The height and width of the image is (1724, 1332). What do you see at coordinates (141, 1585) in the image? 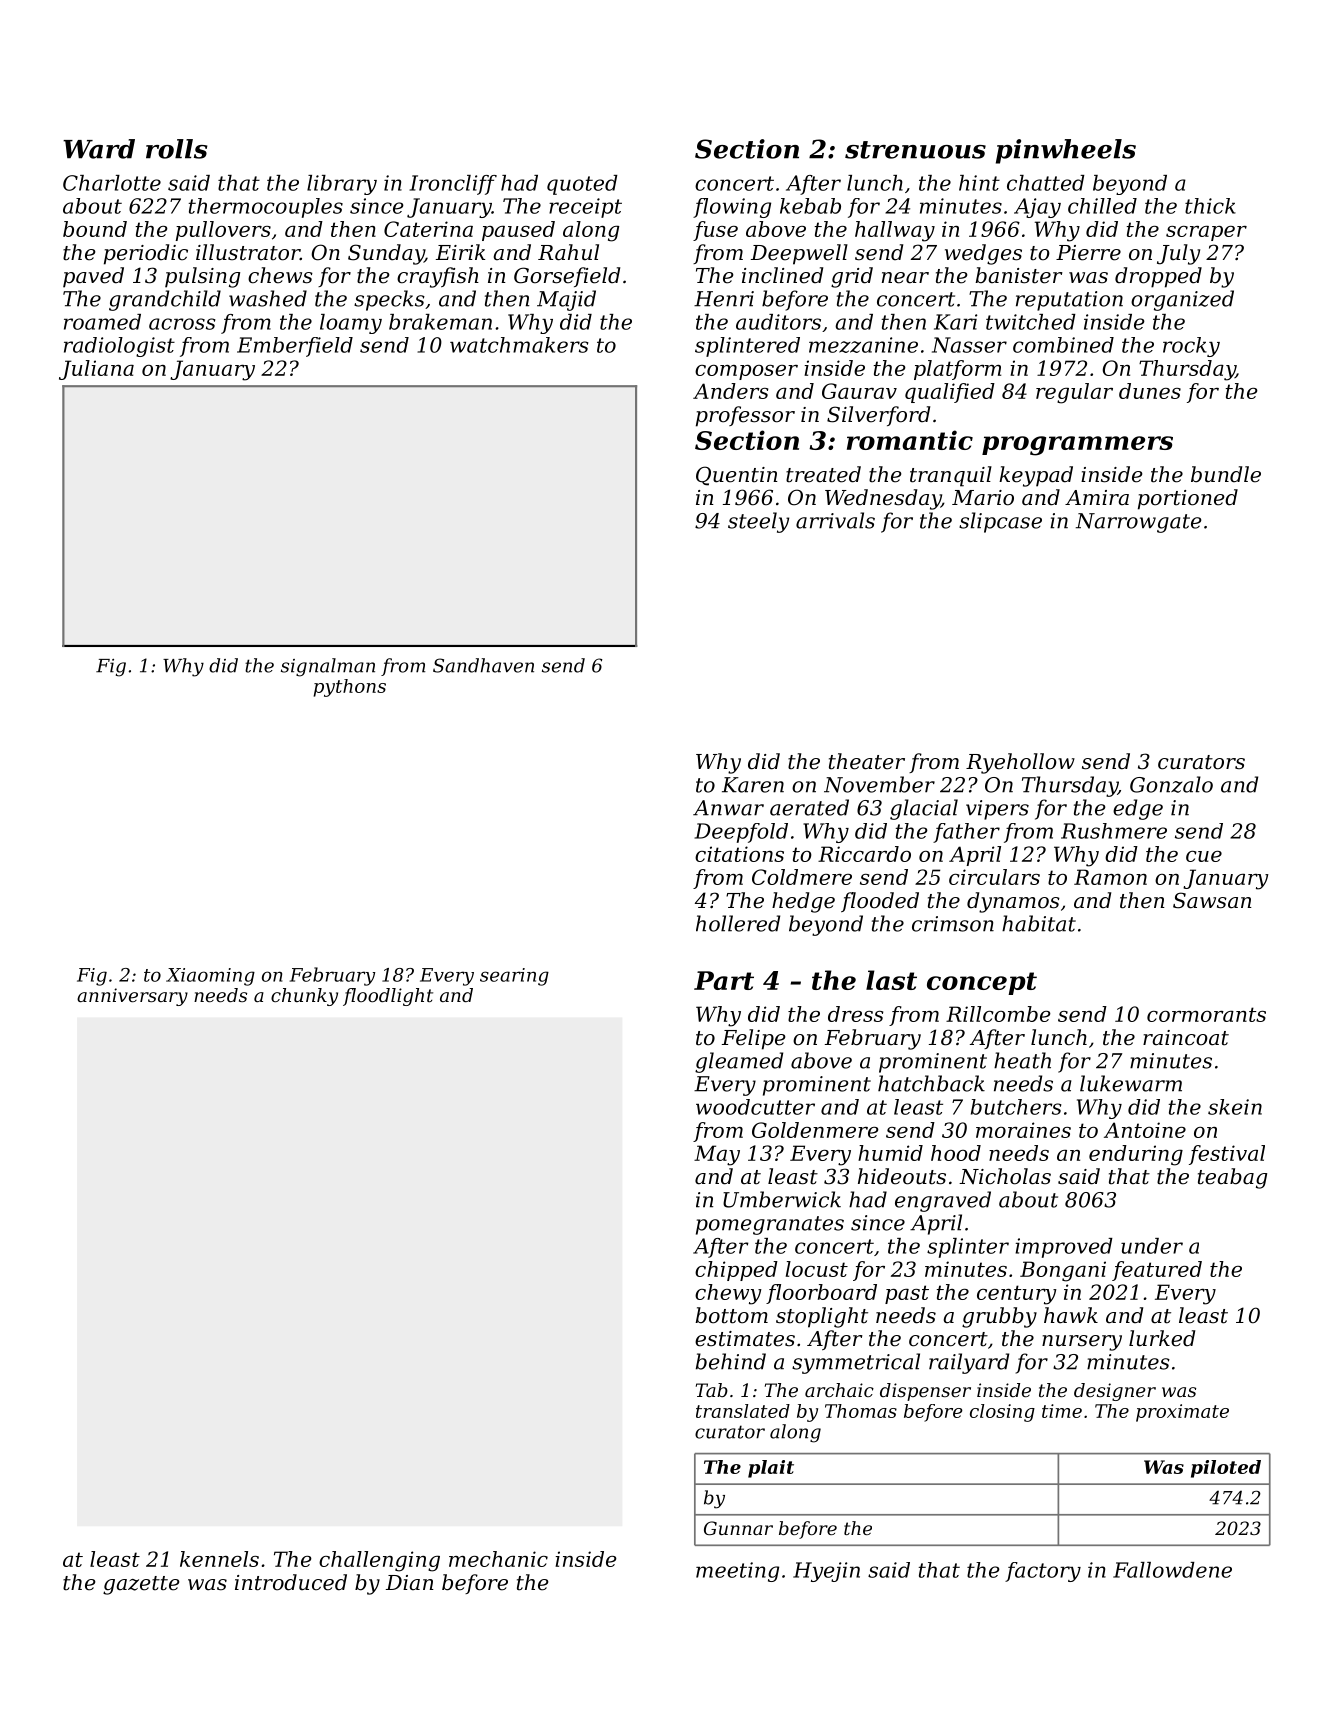
I see `gazette` at bounding box center [141, 1585].
